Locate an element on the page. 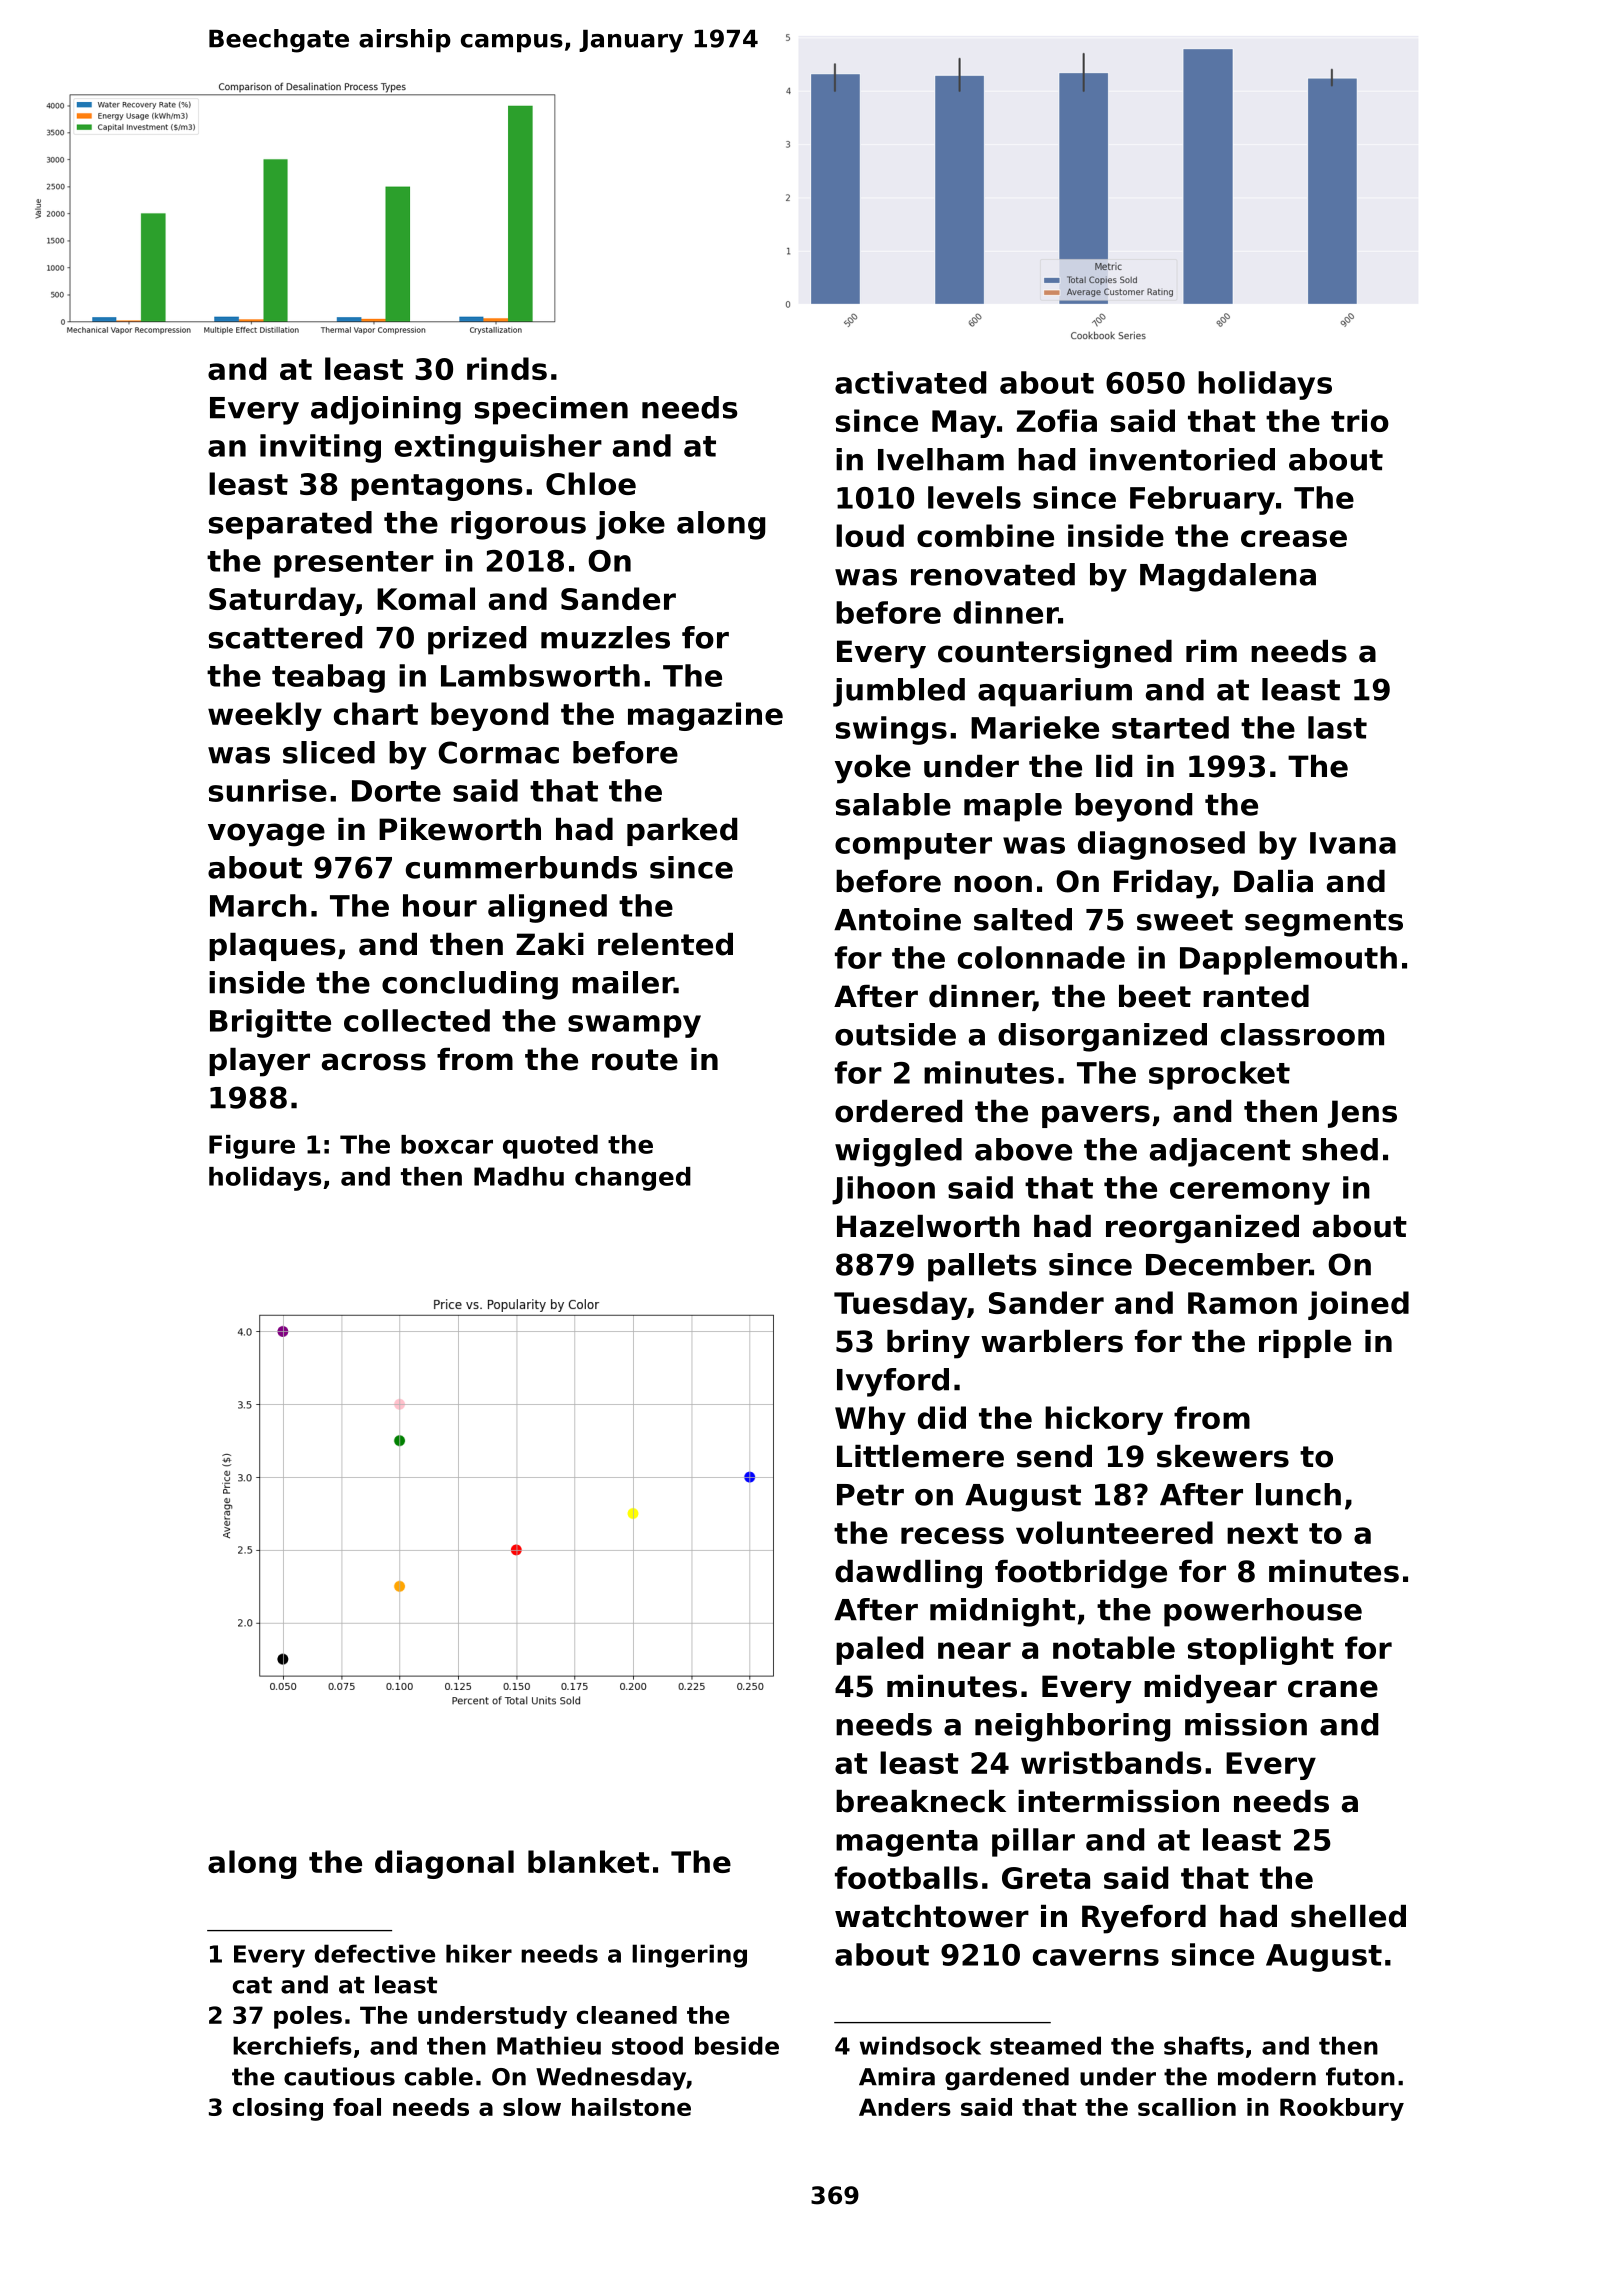  pillar is located at coordinates (1033, 1842).
